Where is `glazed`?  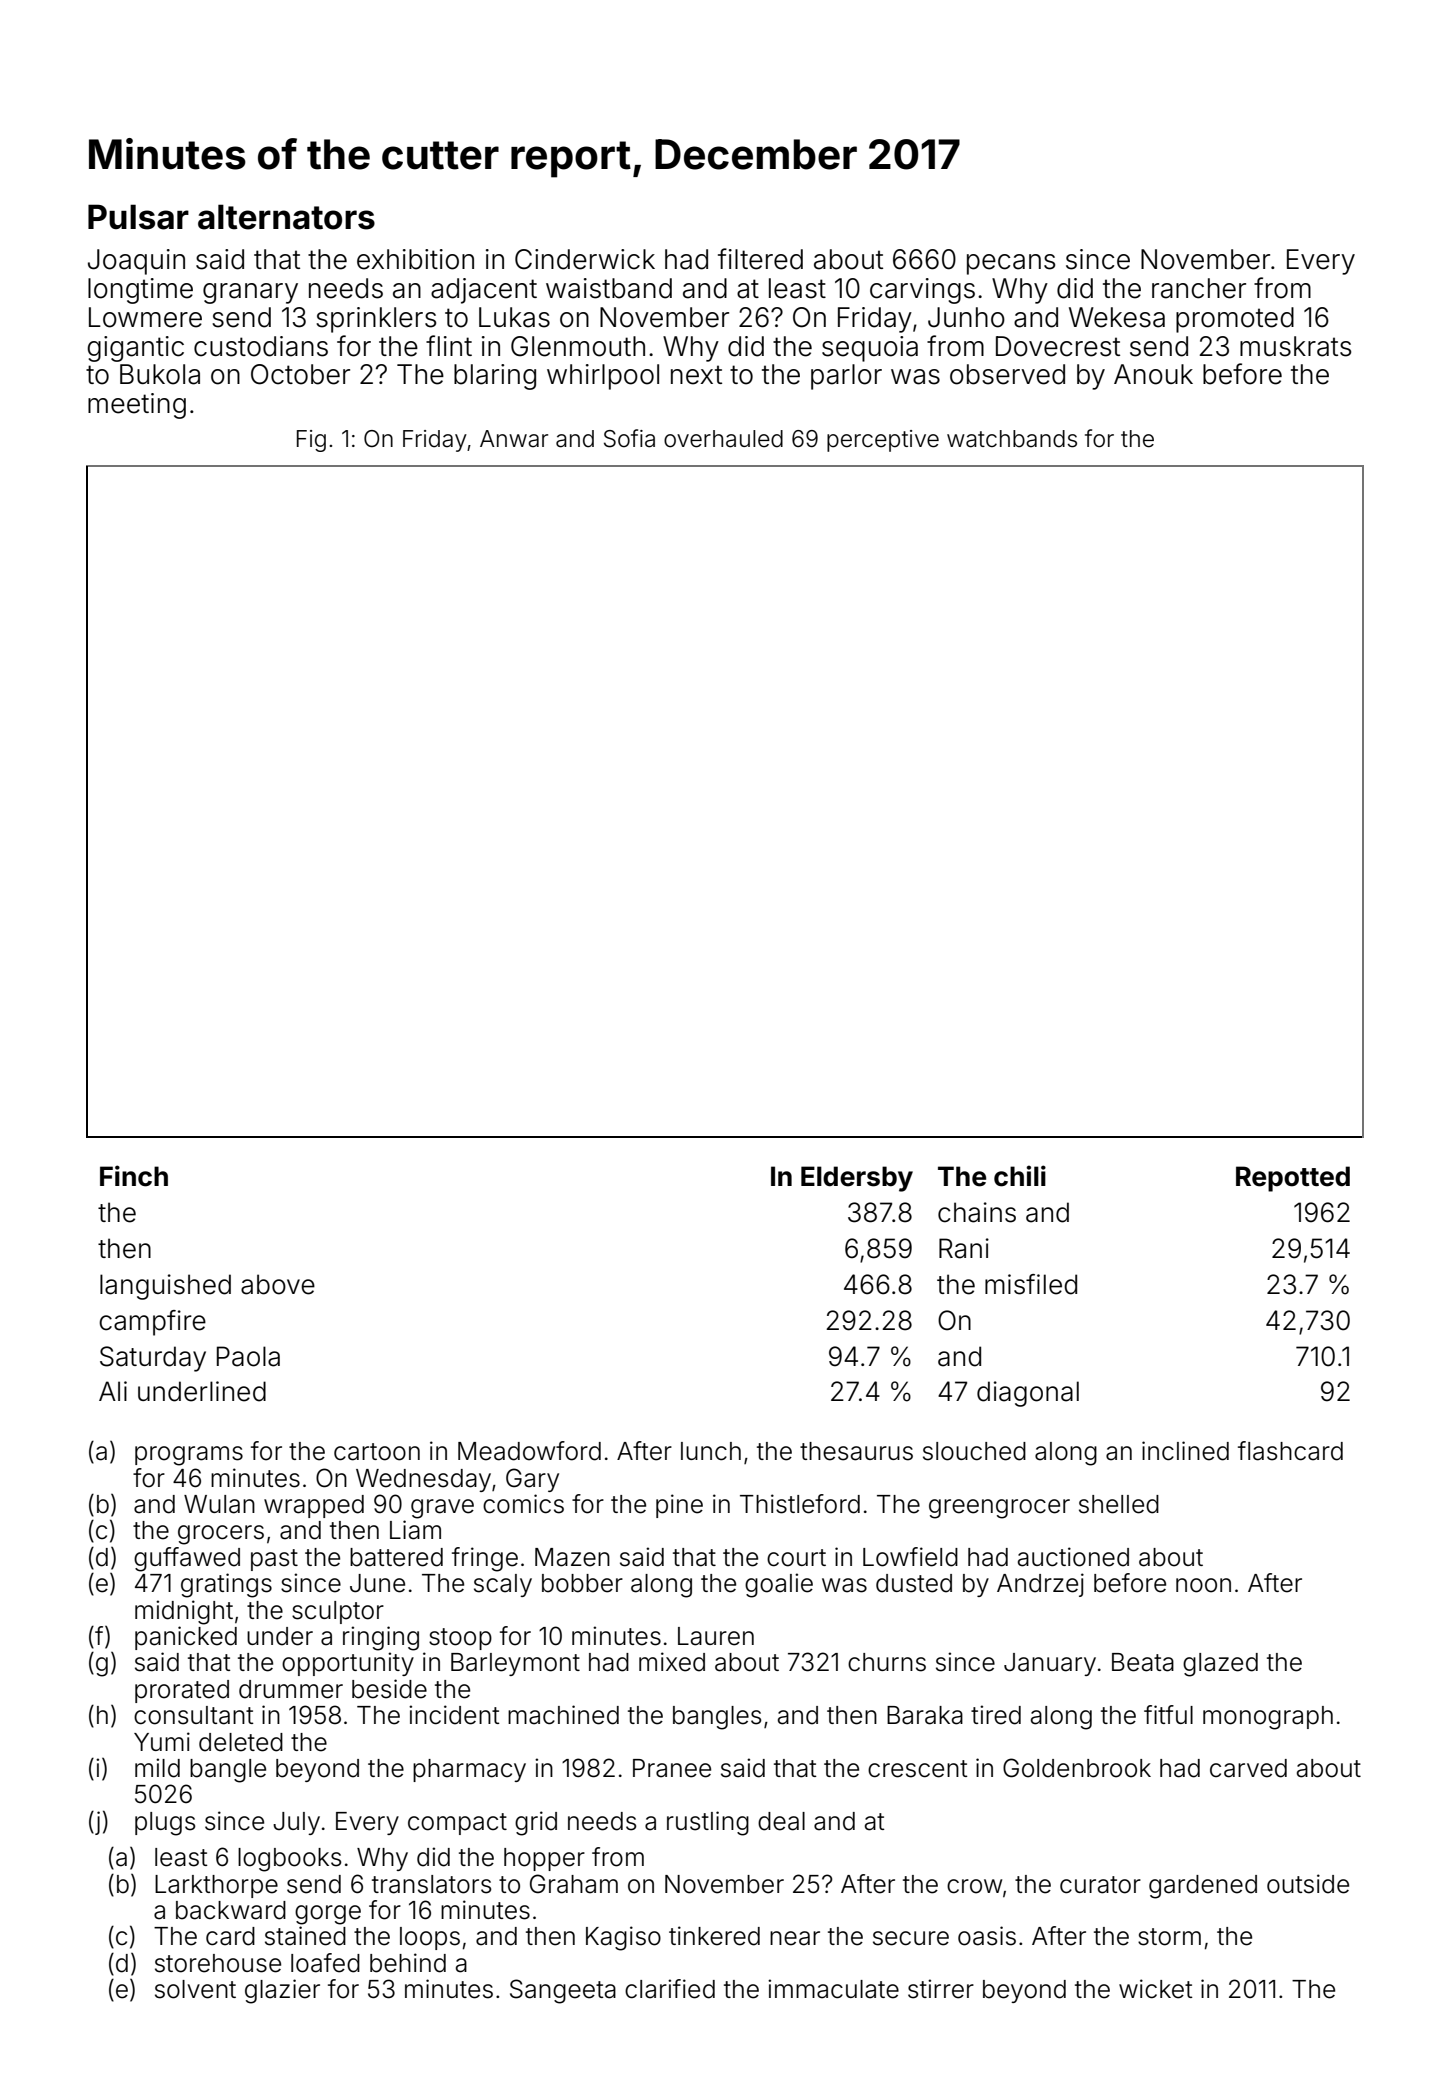
glazed is located at coordinates (1220, 1665).
